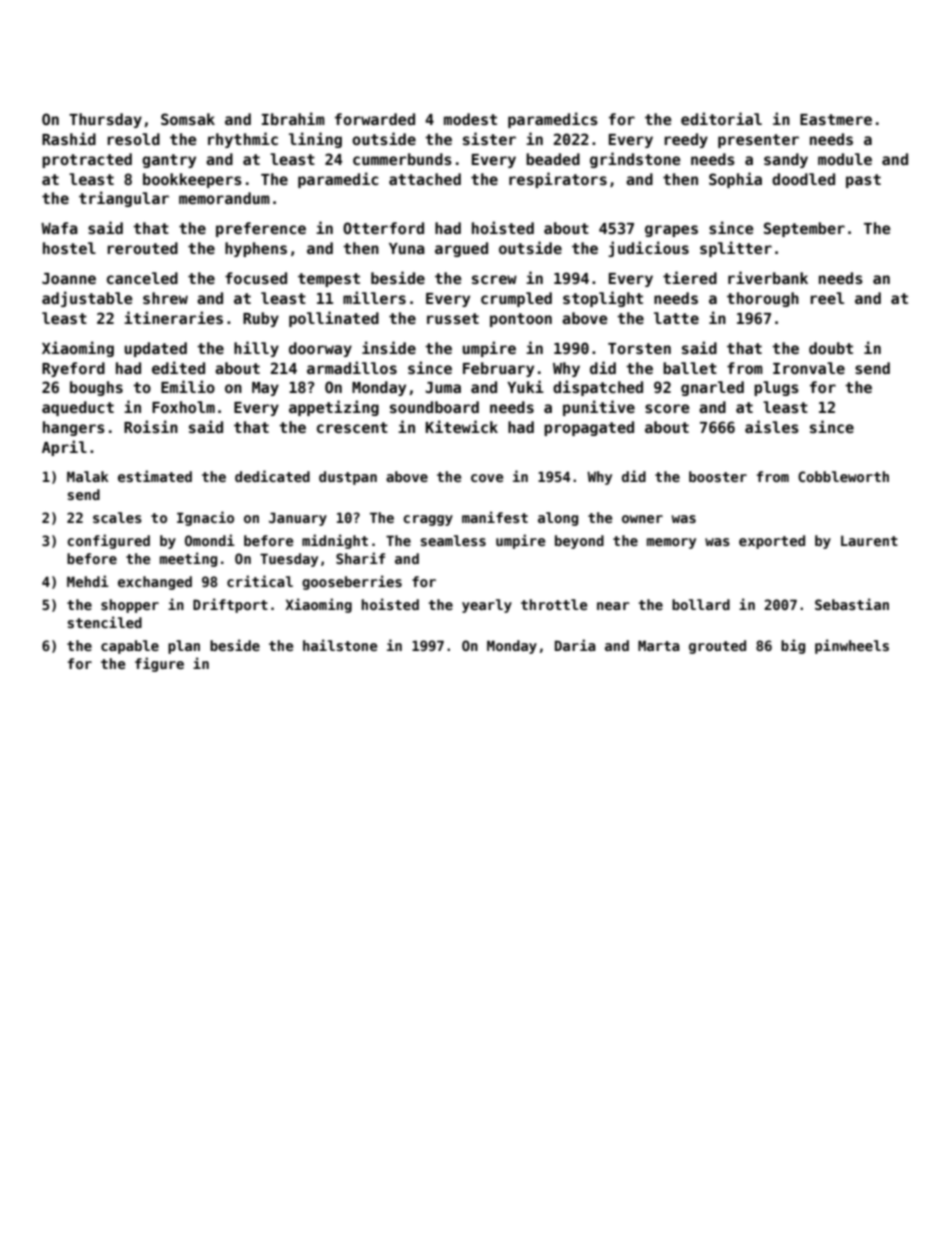 Image resolution: width=952 pixels, height=1233 pixels. Describe the element at coordinates (827, 298) in the screenshot. I see `reel` at that location.
